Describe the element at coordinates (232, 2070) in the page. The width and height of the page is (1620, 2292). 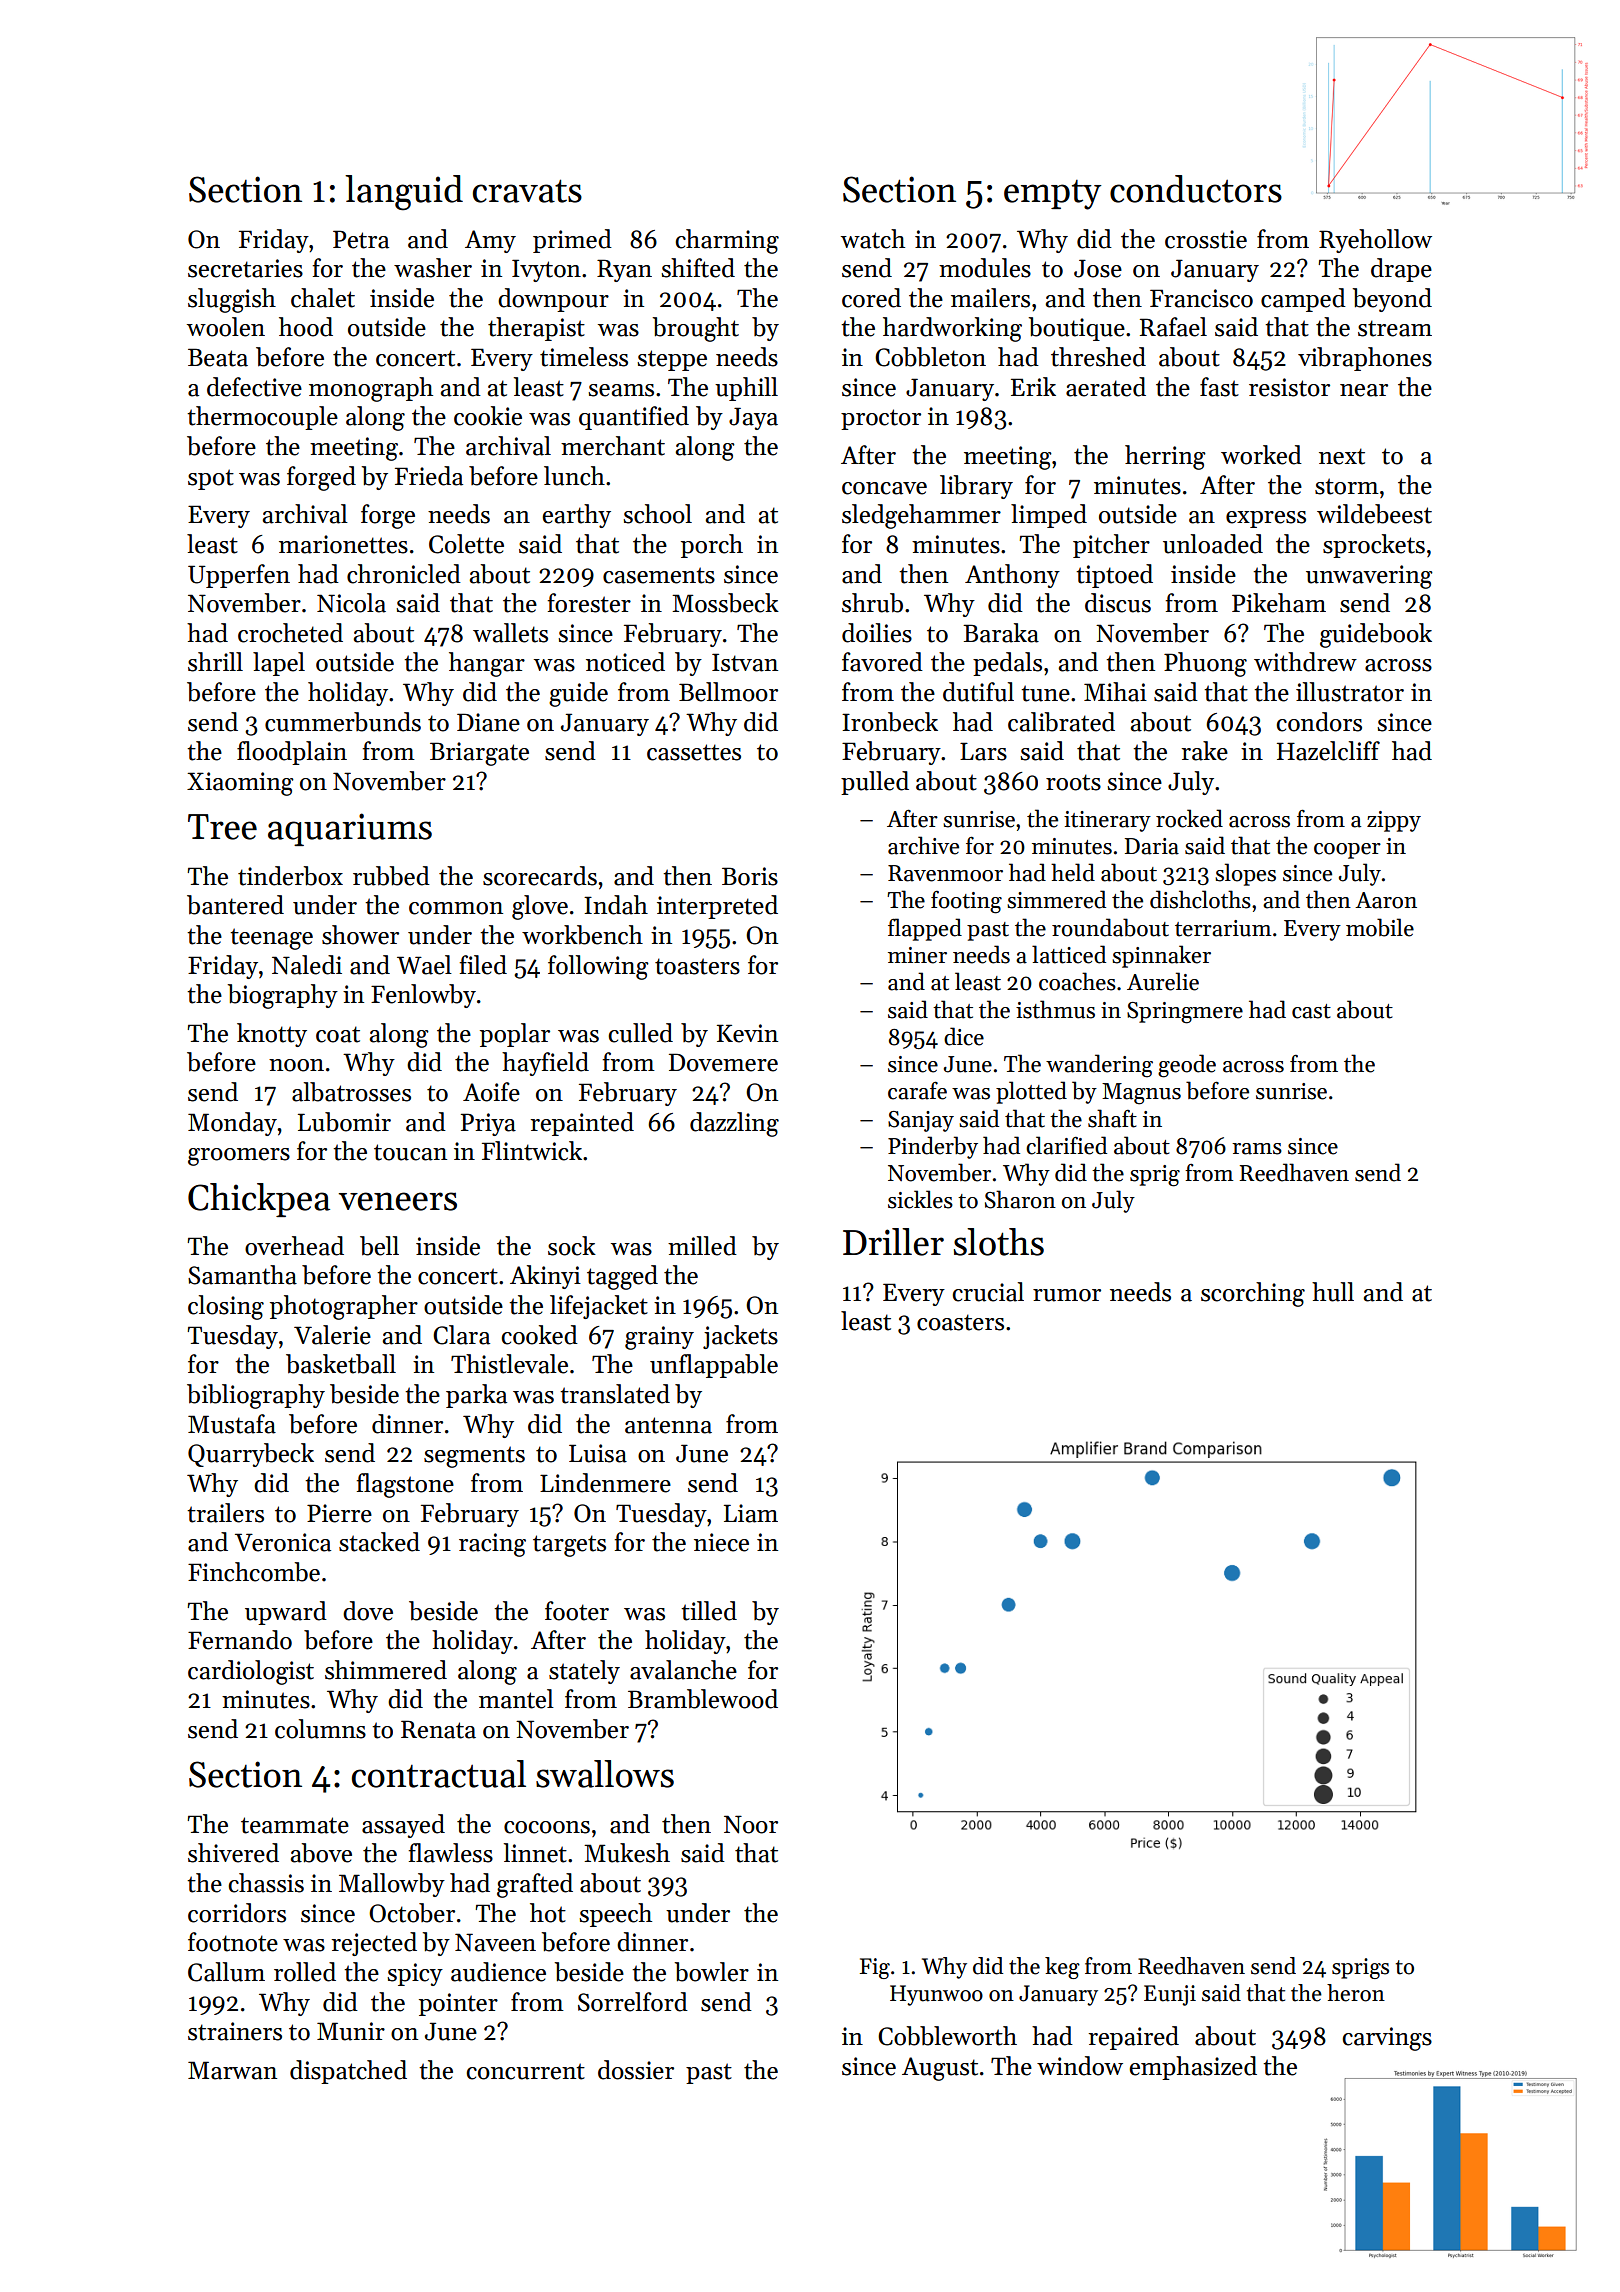
I see `Marwan` at that location.
